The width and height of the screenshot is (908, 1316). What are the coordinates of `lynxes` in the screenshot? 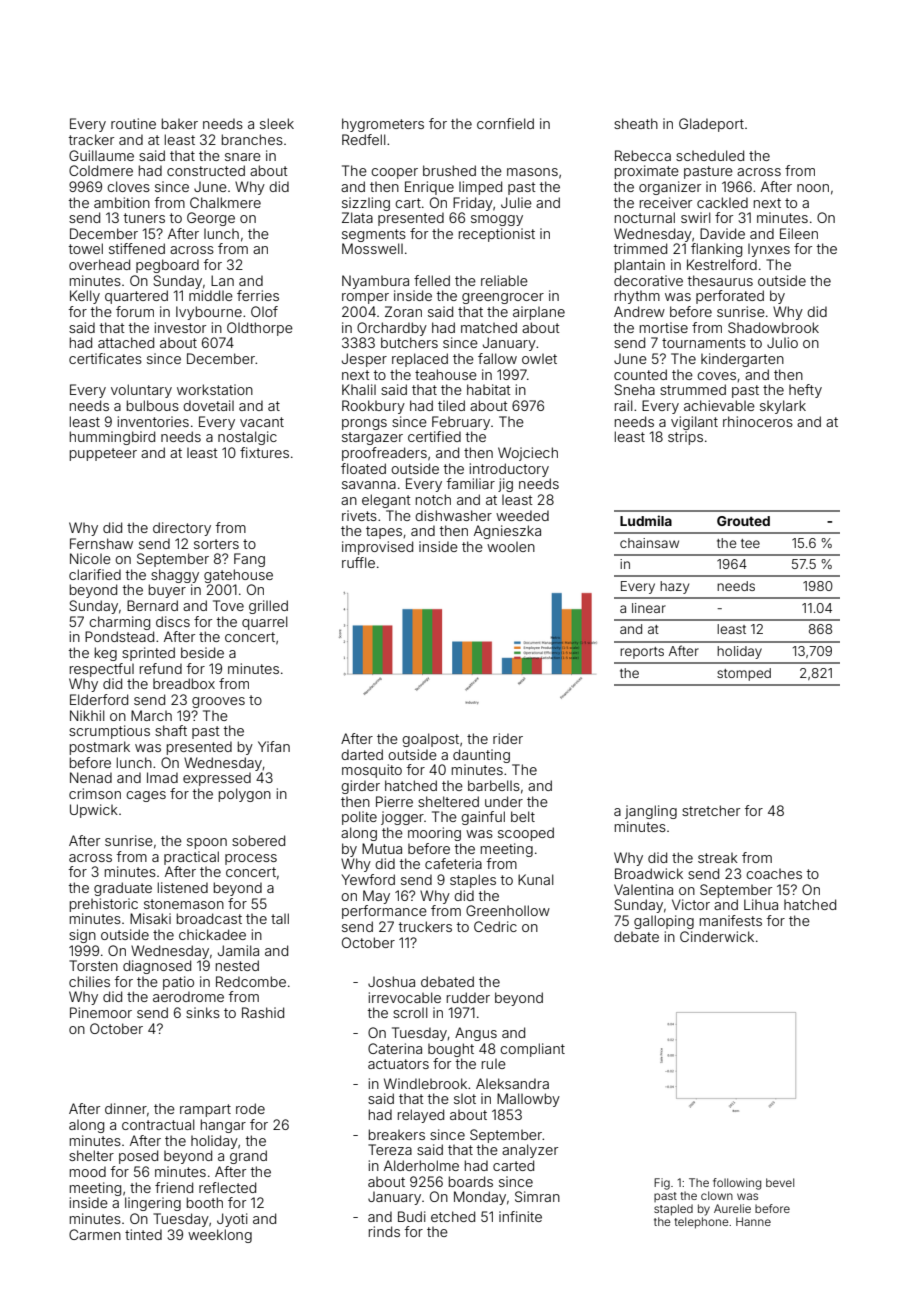 It's located at (769, 250).
